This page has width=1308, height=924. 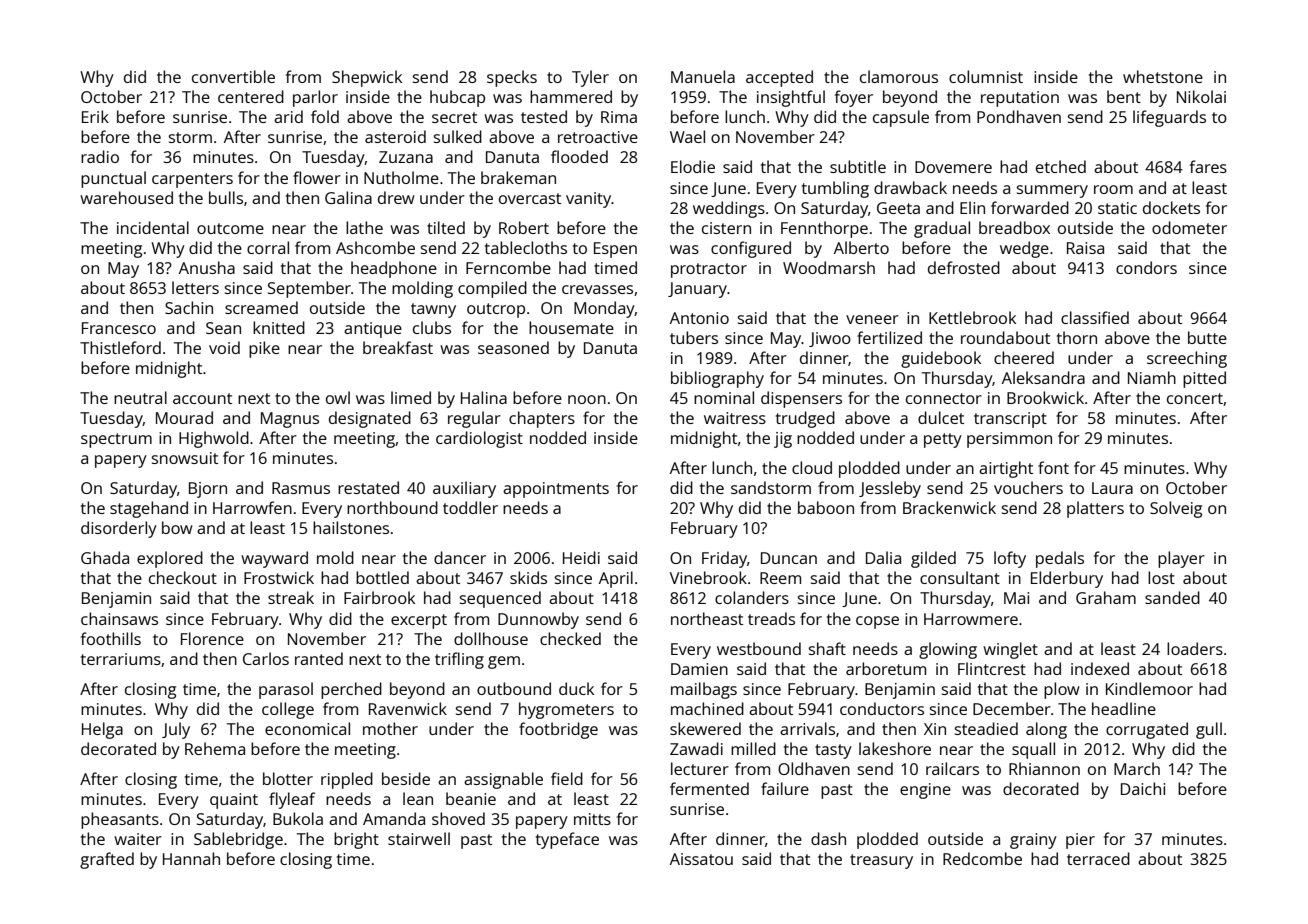 What do you see at coordinates (264, 349) in the page?
I see `pike` at bounding box center [264, 349].
